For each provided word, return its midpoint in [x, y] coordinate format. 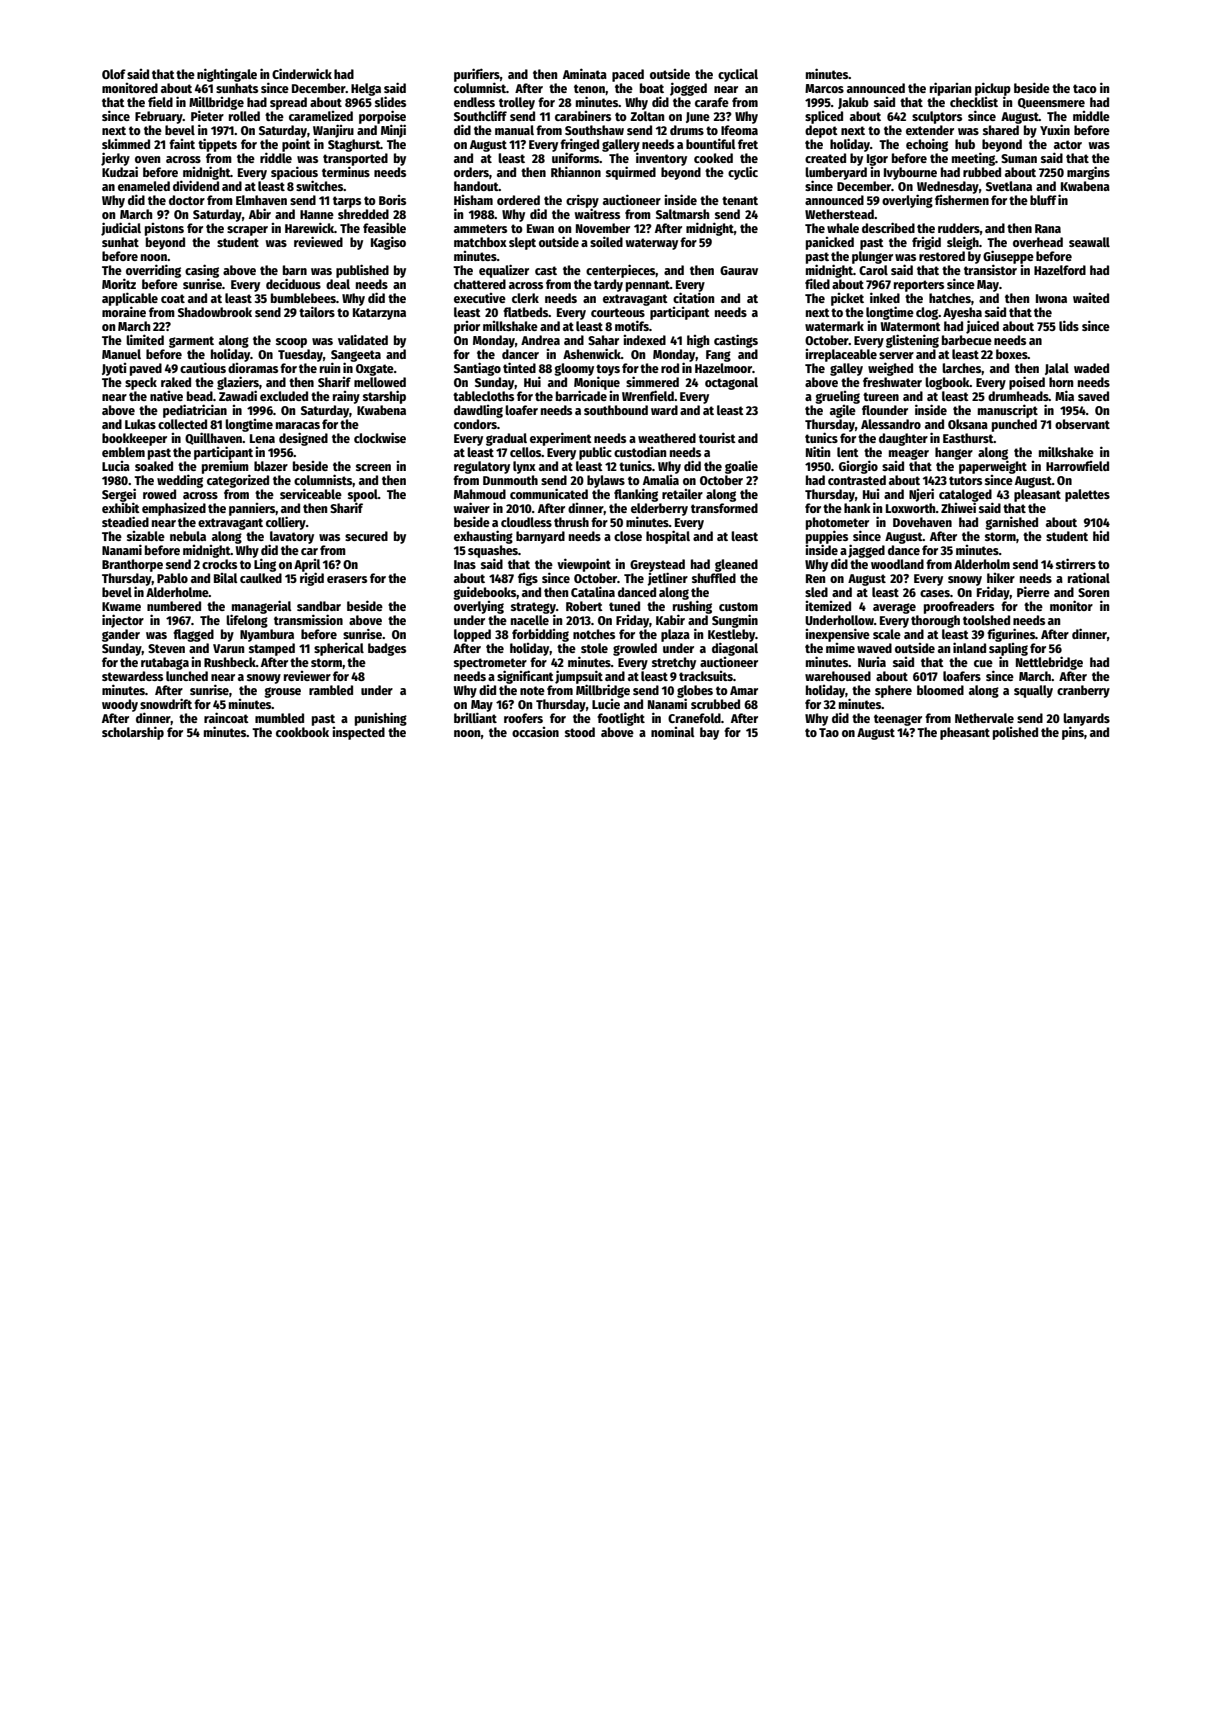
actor [1068, 144]
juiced [982, 327]
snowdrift [166, 703]
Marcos [824, 88]
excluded [284, 396]
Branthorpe [132, 565]
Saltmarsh [682, 214]
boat [652, 88]
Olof [114, 74]
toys [608, 370]
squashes [493, 551]
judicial [121, 229]
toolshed [986, 620]
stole [594, 648]
